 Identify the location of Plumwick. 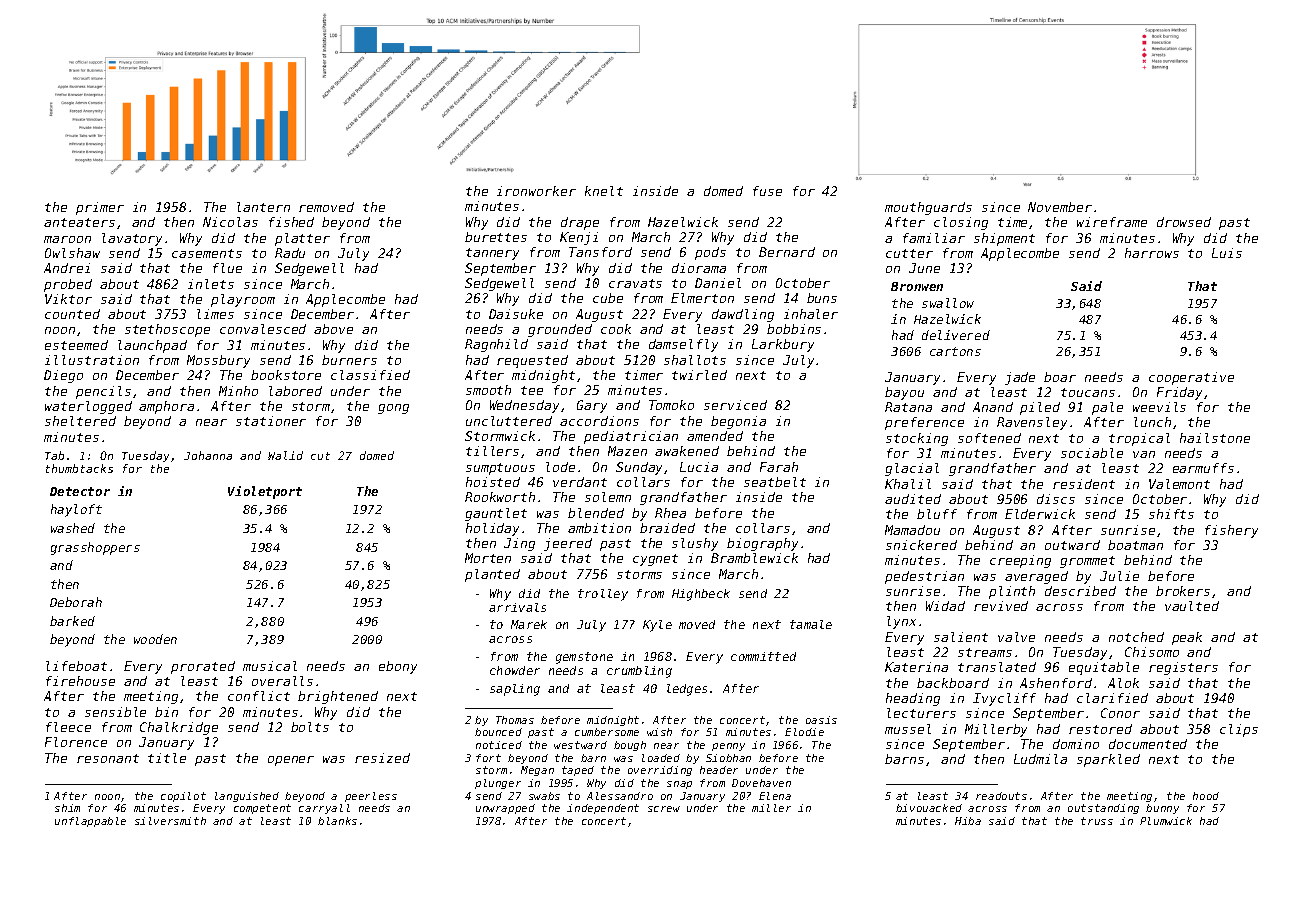
(1166, 821).
